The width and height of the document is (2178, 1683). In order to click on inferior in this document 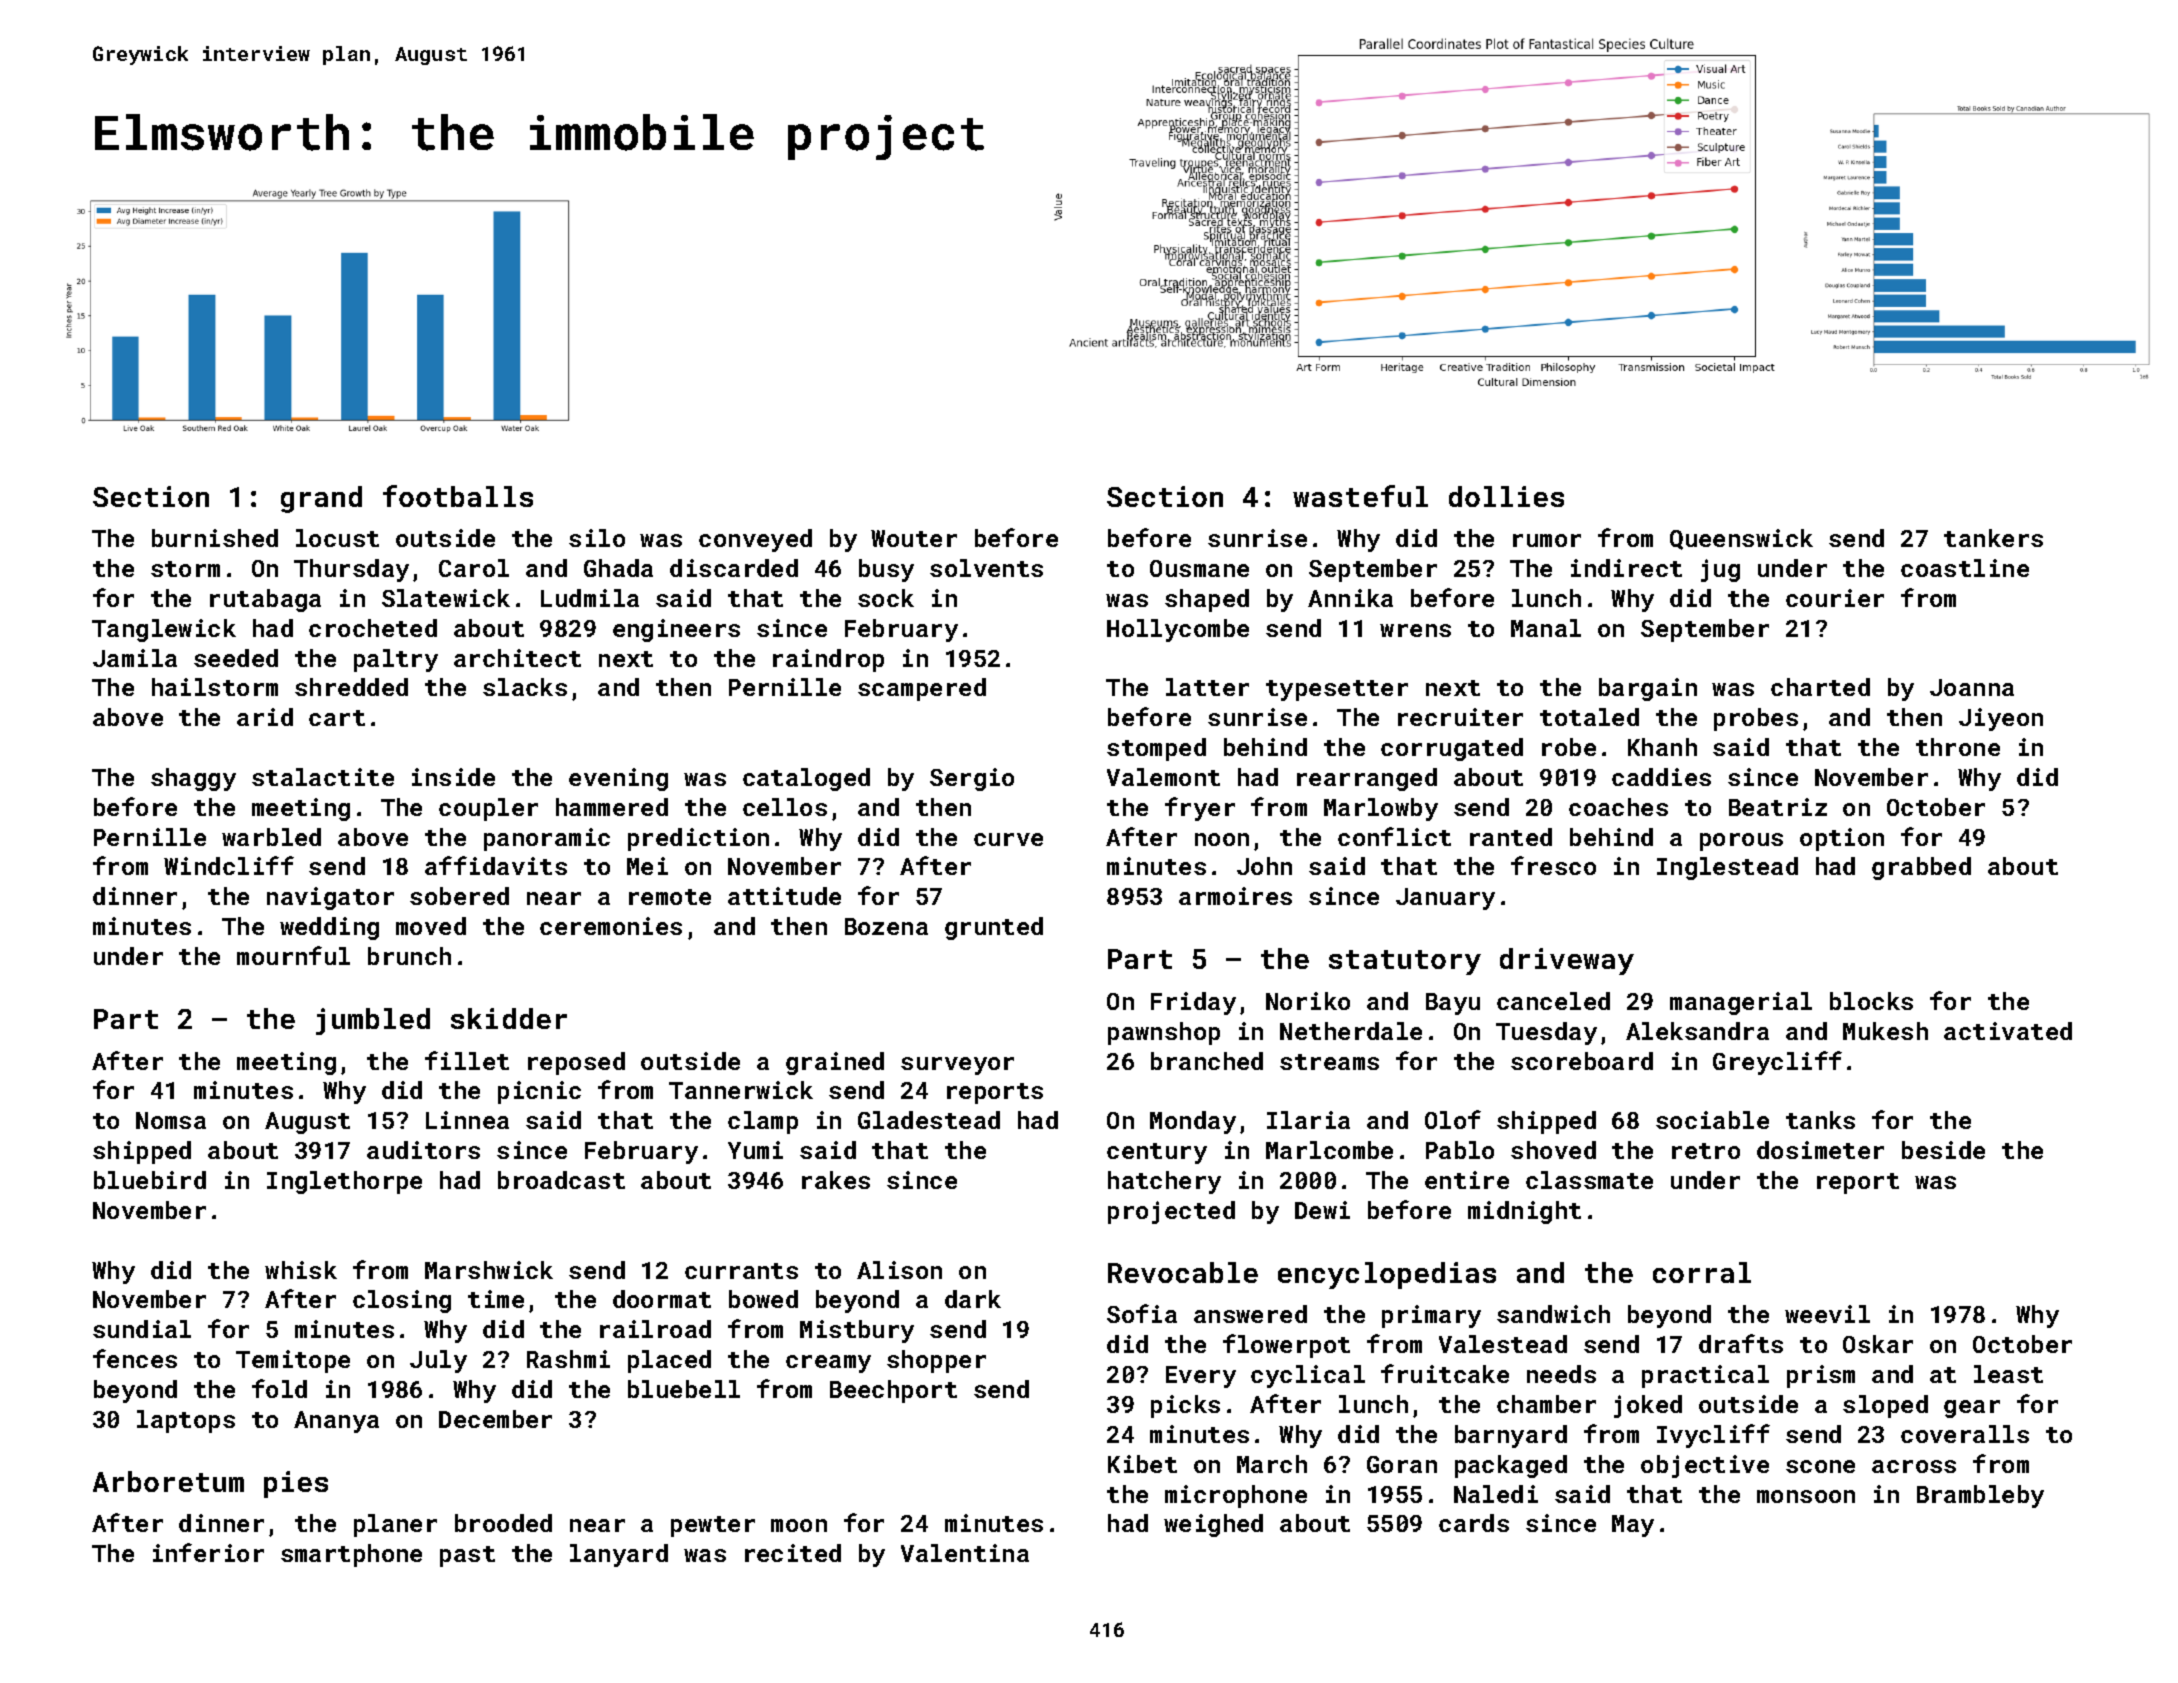, I will do `click(208, 1552)`.
